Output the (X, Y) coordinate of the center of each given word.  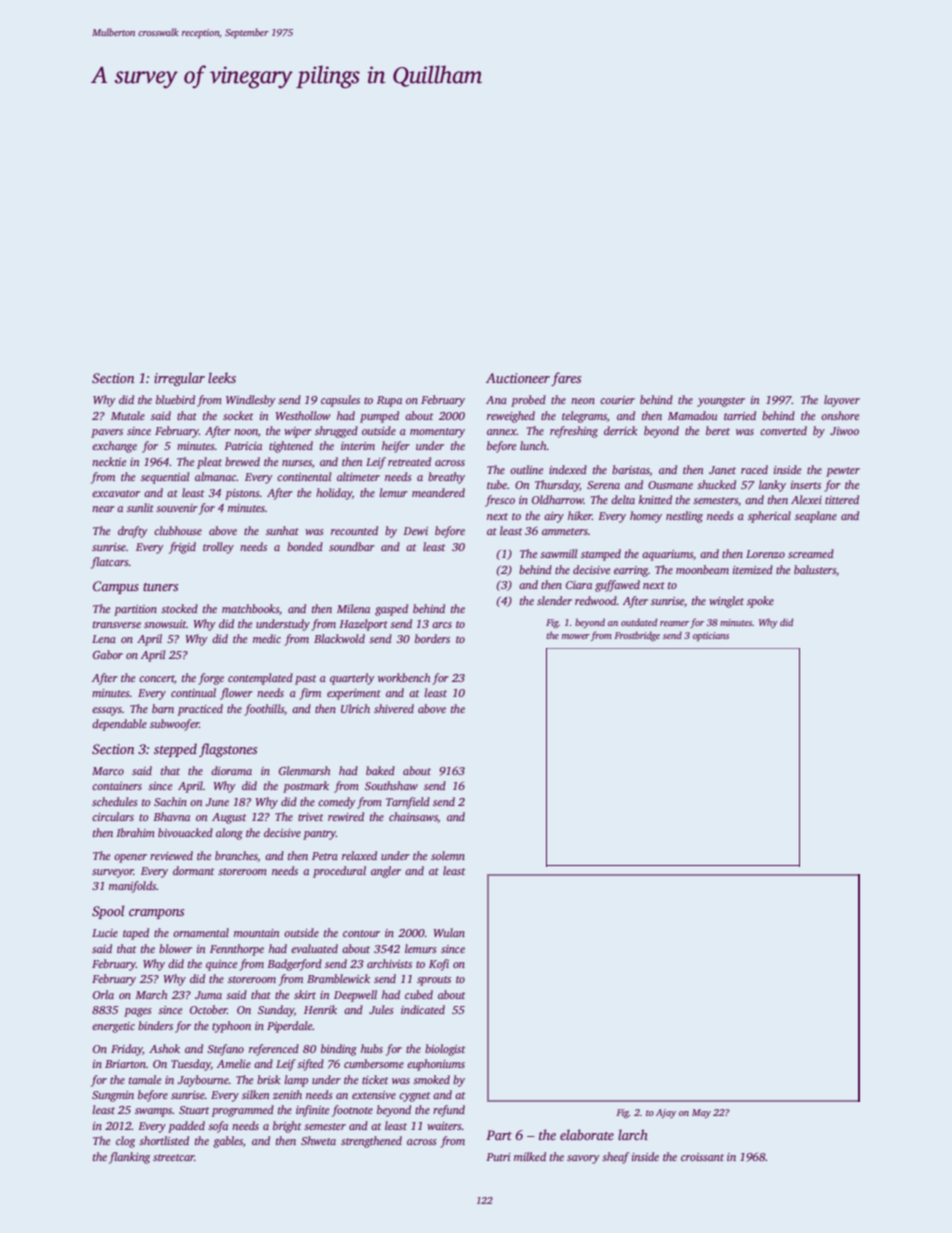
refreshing (574, 432)
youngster (721, 402)
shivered (394, 708)
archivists (389, 963)
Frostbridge (637, 636)
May (701, 1113)
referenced (274, 1050)
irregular (179, 379)
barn (163, 708)
